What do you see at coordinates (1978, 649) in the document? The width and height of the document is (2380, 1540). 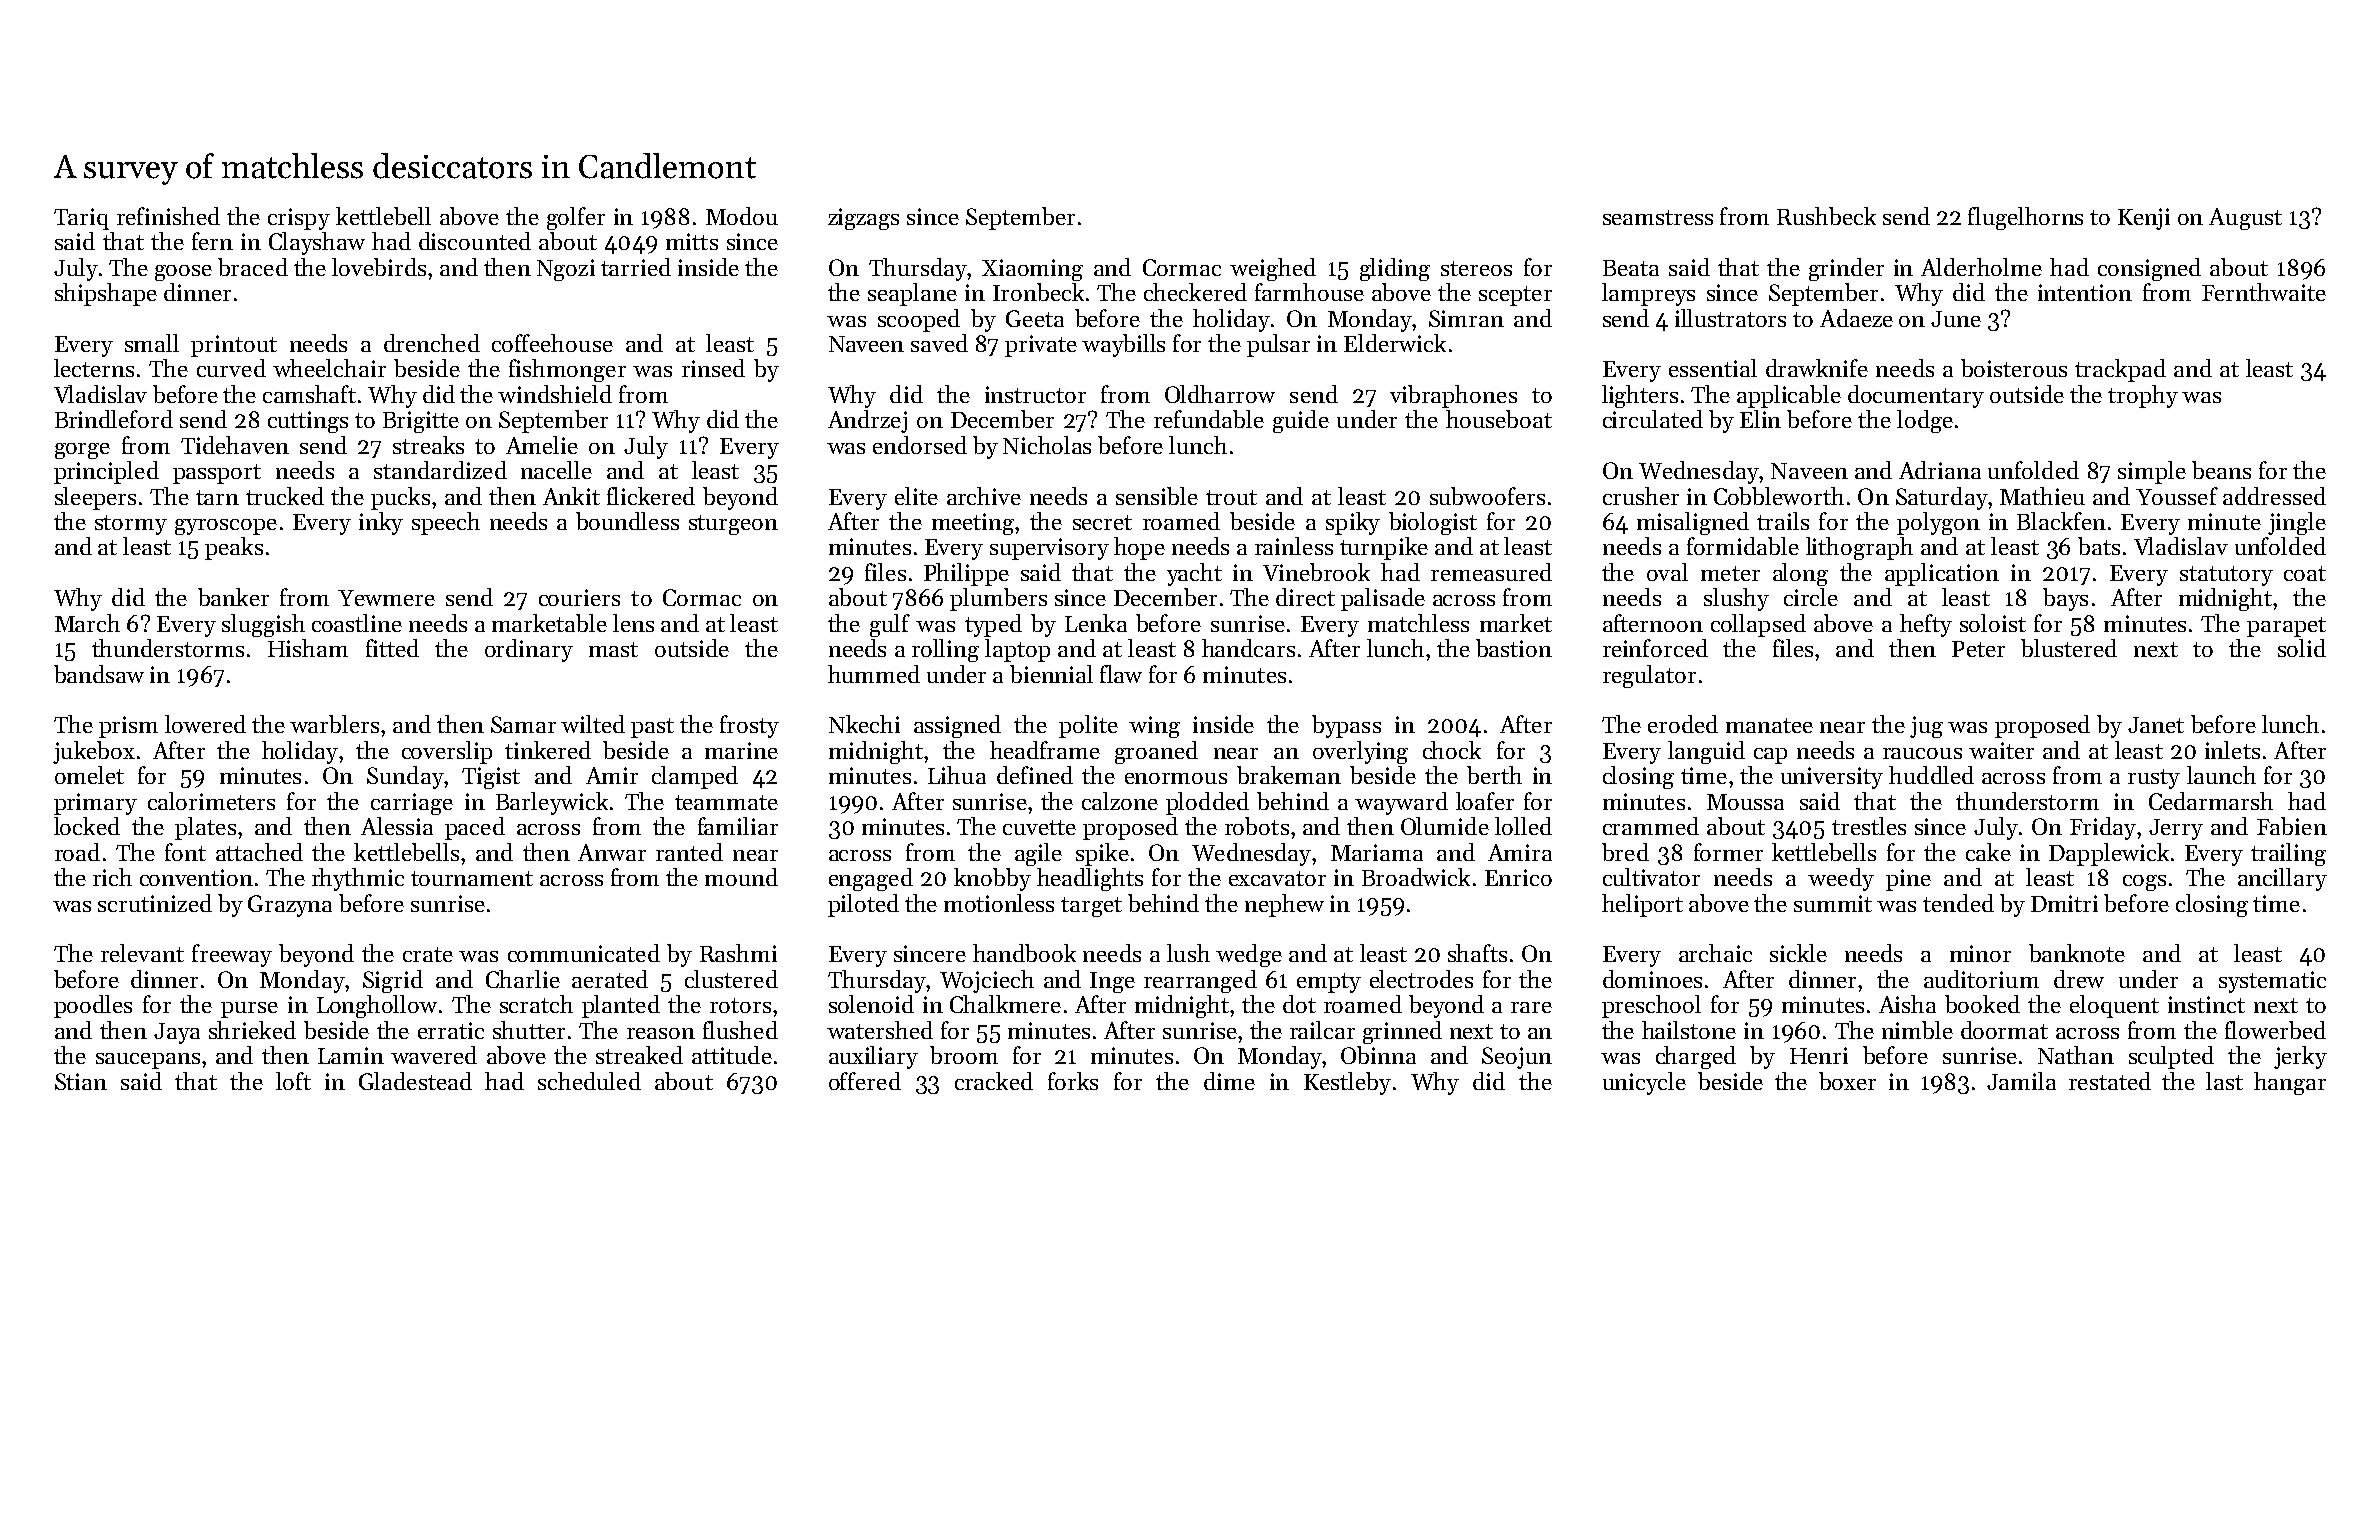 I see `Peter` at bounding box center [1978, 649].
